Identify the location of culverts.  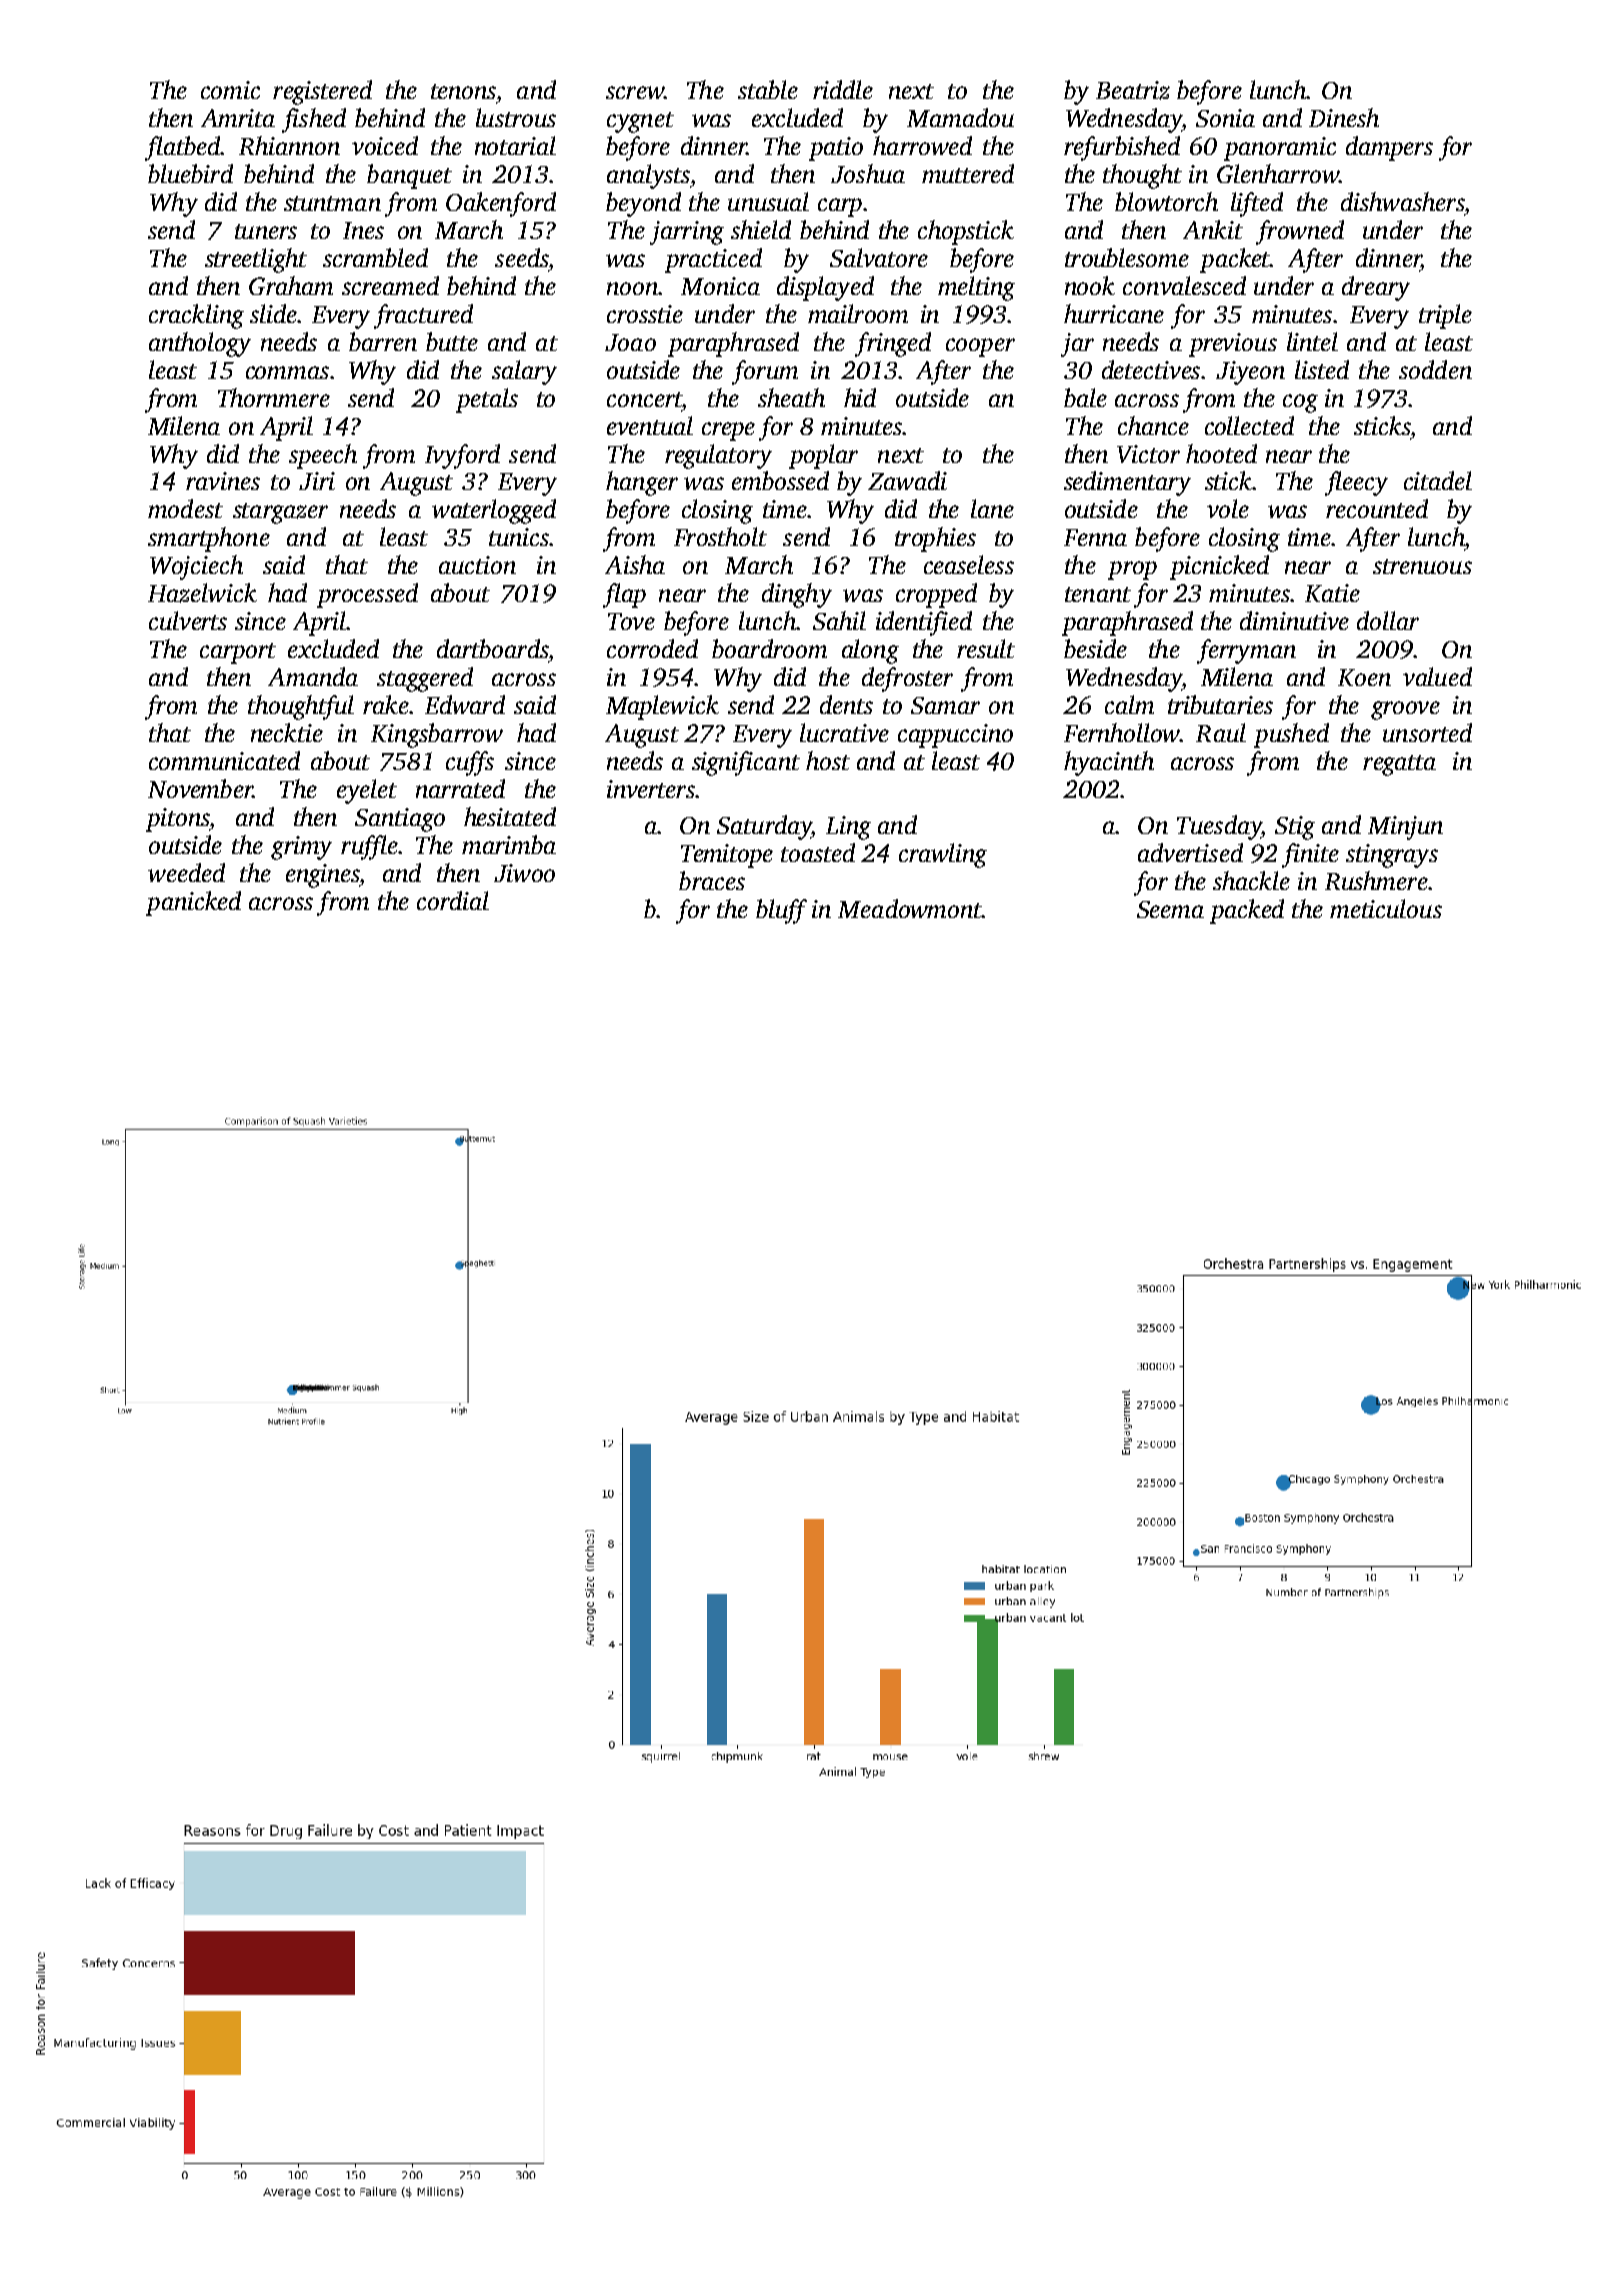
(188, 620).
